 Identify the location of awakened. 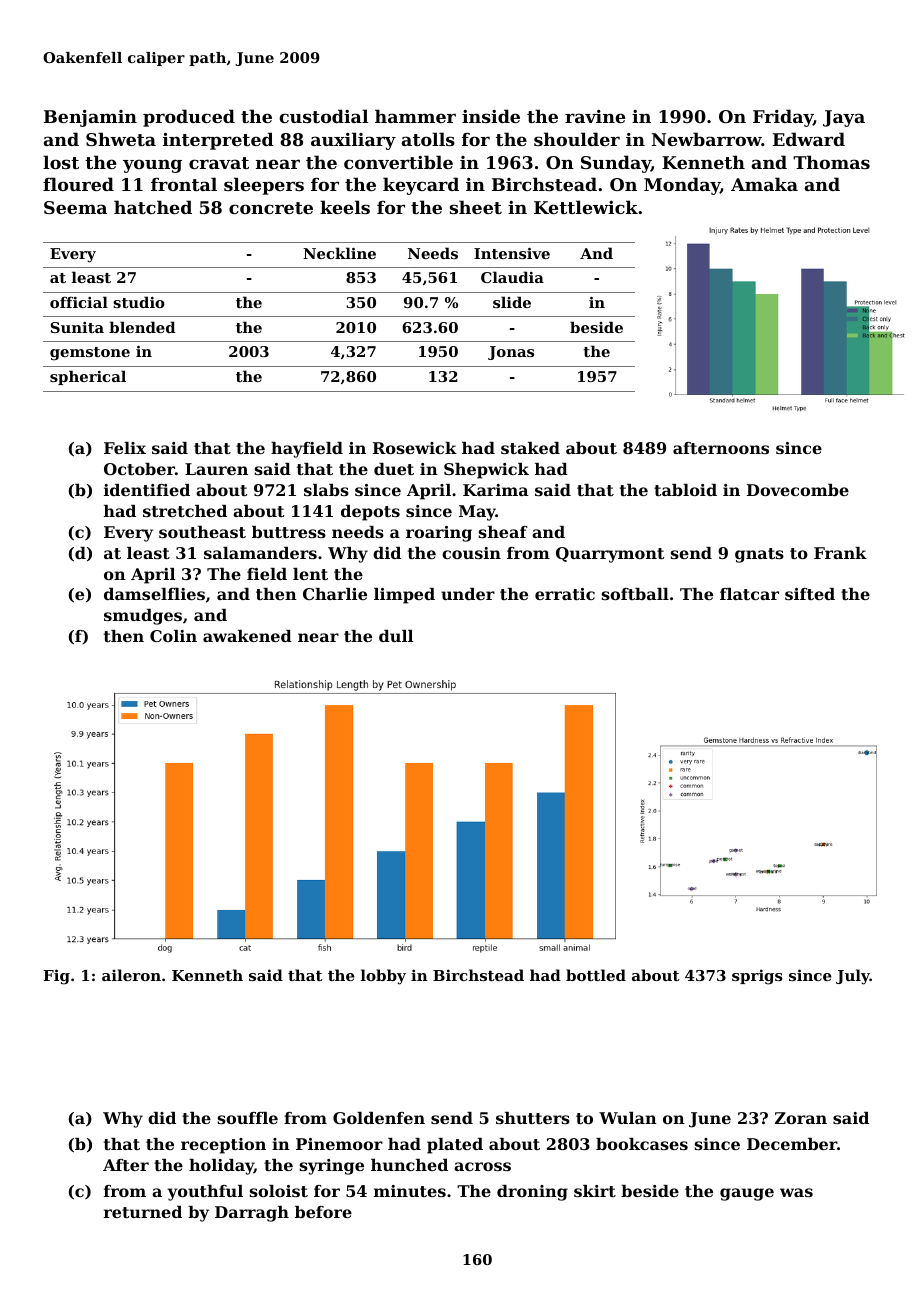
(247, 636).
